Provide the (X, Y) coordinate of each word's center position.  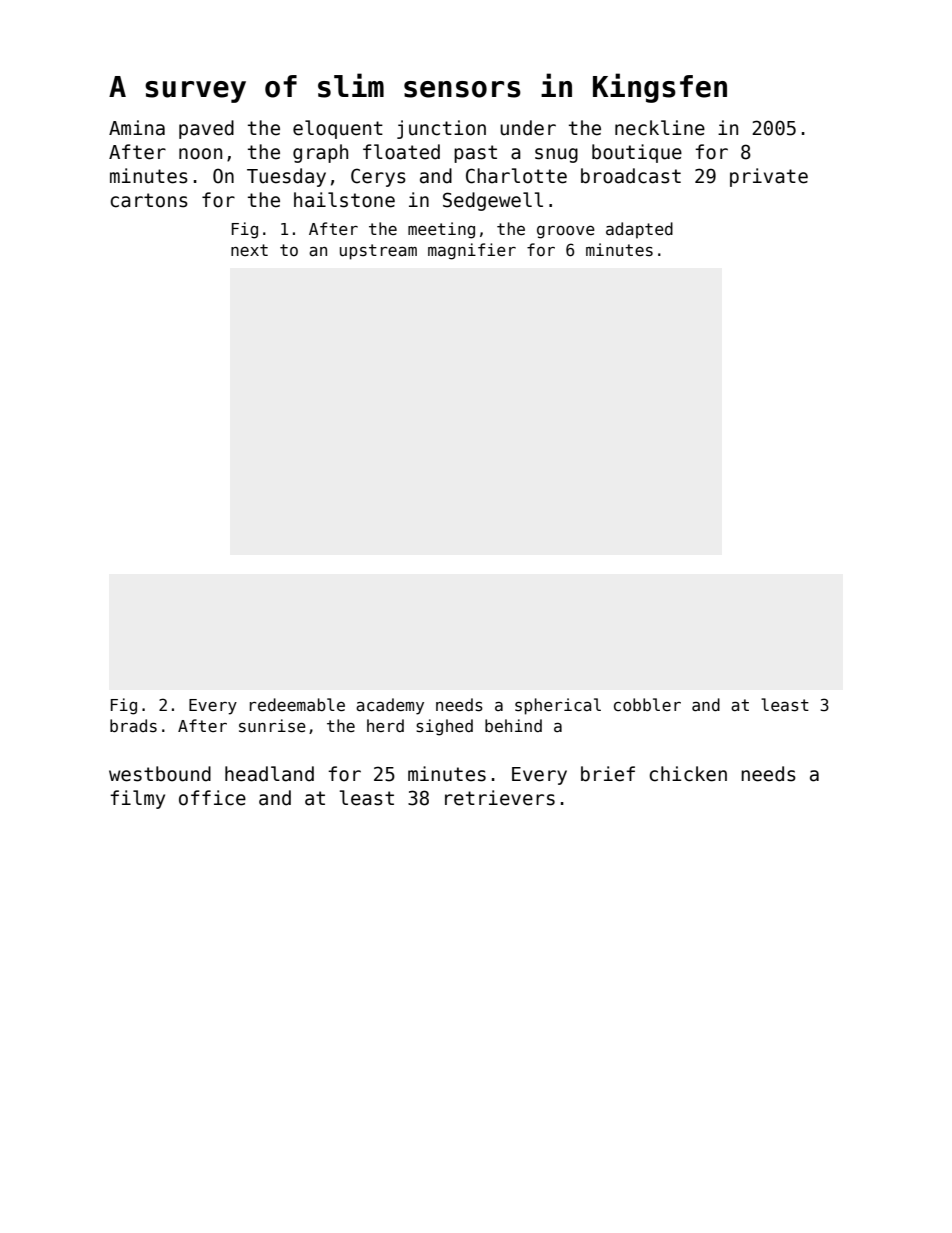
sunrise (272, 726)
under (528, 128)
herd (385, 725)
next (249, 250)
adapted (639, 230)
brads (133, 725)
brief (608, 774)
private (769, 177)
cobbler (647, 704)
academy (390, 706)
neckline (660, 128)
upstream (378, 252)
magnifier (472, 251)
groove (566, 232)
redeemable (297, 704)
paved (206, 129)
